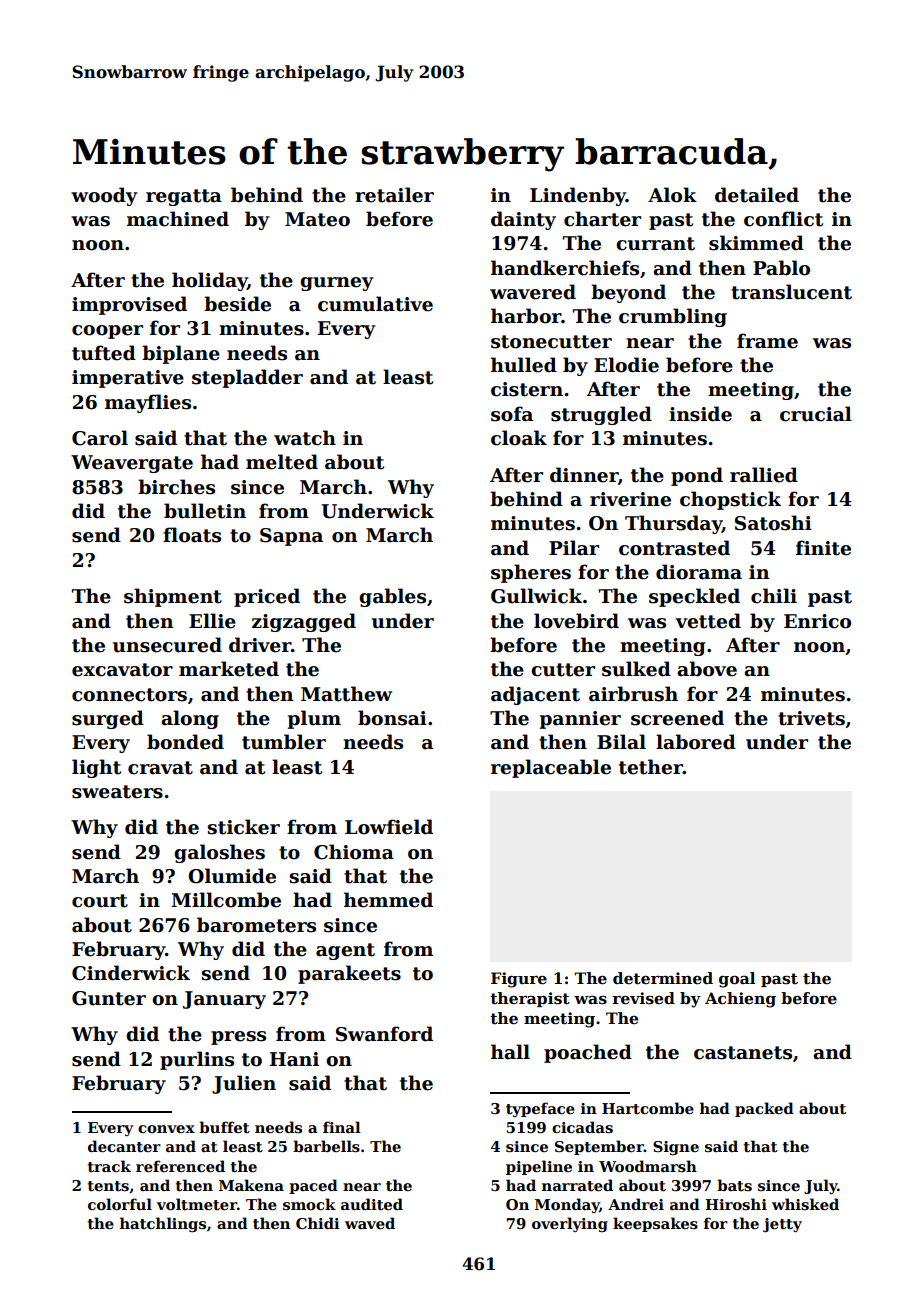 The width and height of the screenshot is (924, 1311). Describe the element at coordinates (104, 353) in the screenshot. I see `tufted` at that location.
